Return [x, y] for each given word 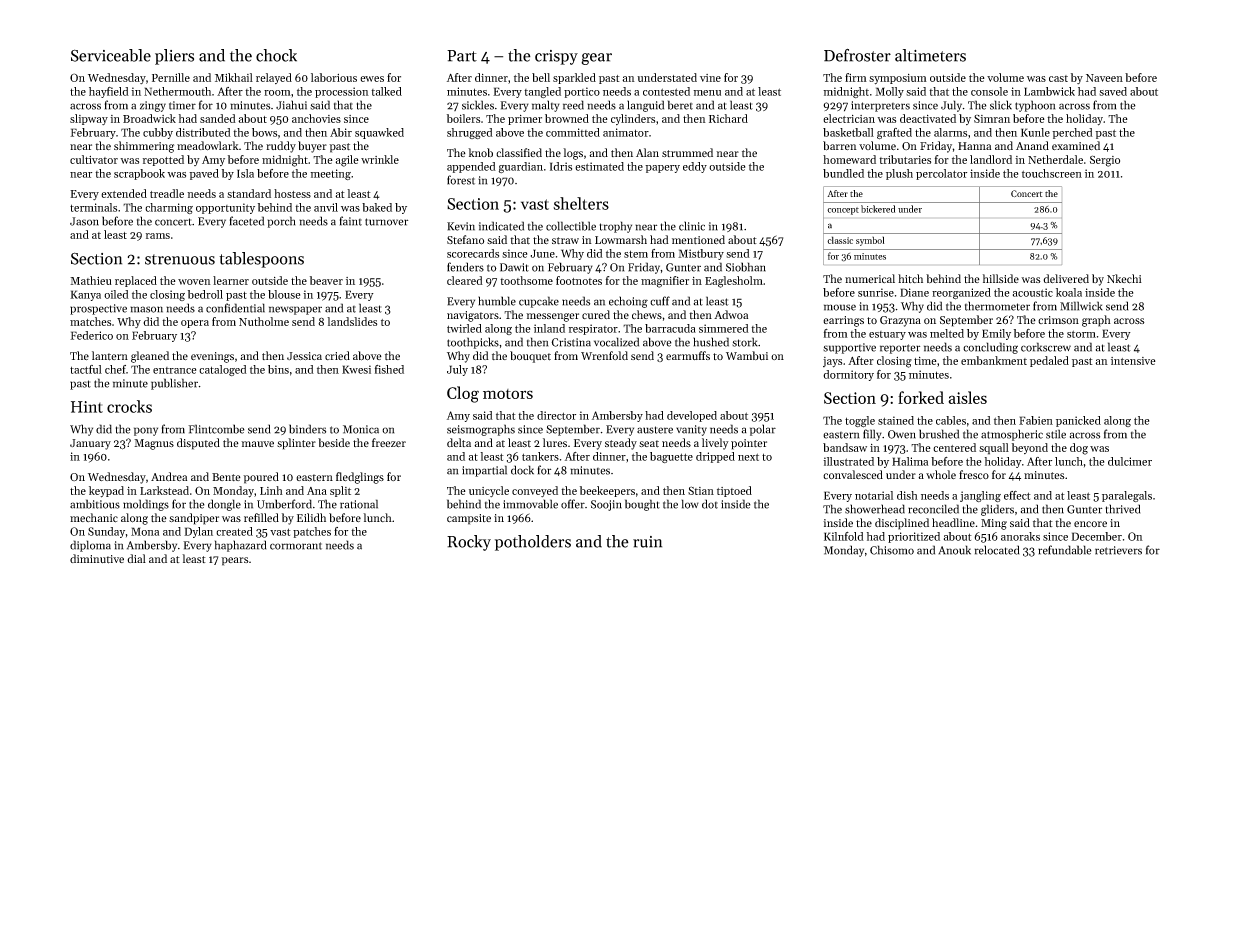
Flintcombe [216, 429]
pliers [174, 57]
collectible [571, 226]
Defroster [857, 55]
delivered [1066, 278]
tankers [540, 456]
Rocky [469, 543]
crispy [556, 57]
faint [351, 221]
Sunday [106, 532]
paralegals [1127, 496]
